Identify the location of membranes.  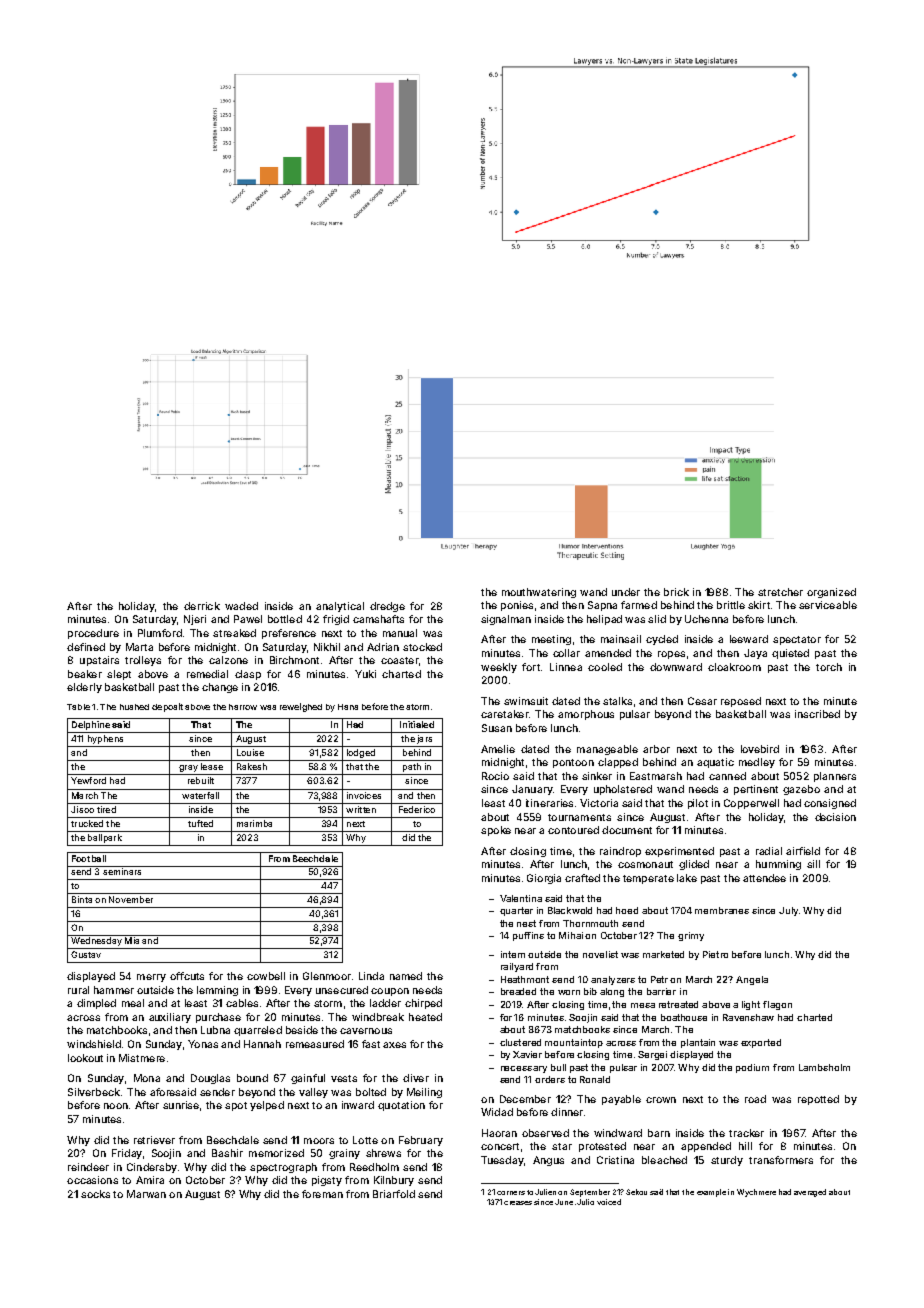
(722, 910).
